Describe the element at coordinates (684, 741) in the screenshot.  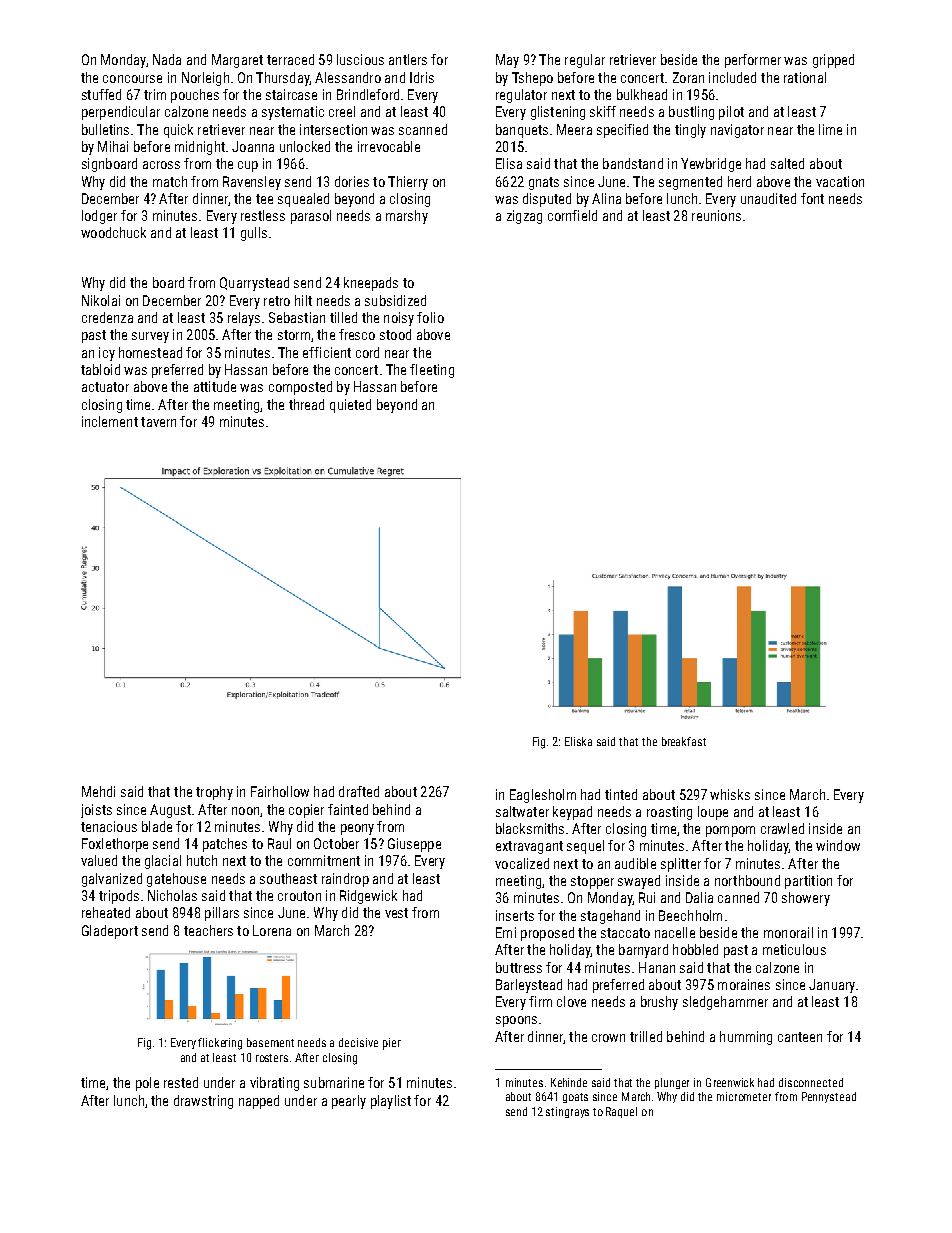
I see `breakfast` at that location.
